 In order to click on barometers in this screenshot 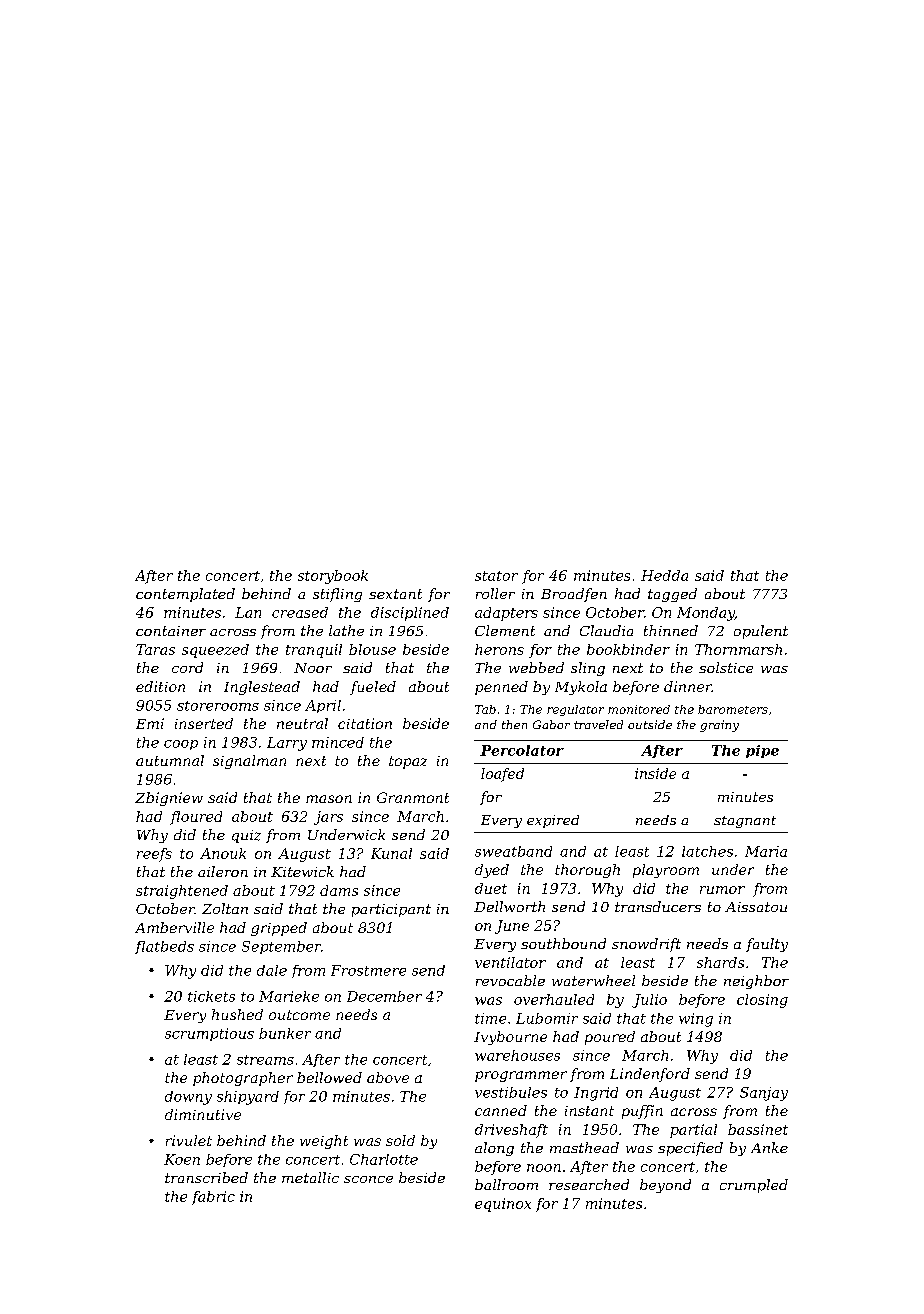, I will do `click(733, 709)`.
